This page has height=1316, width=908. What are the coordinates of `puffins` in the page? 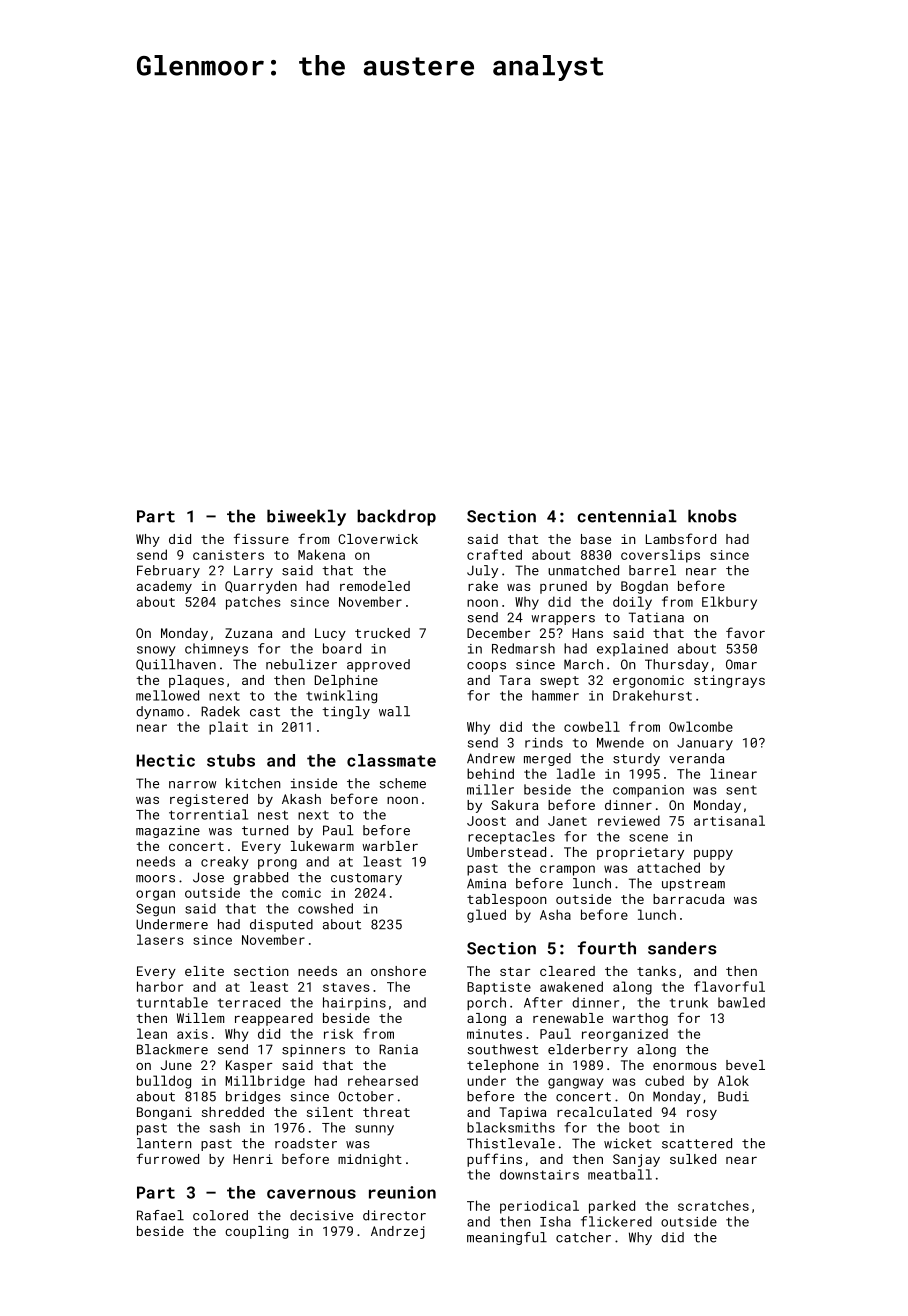 It's located at (494, 1160).
